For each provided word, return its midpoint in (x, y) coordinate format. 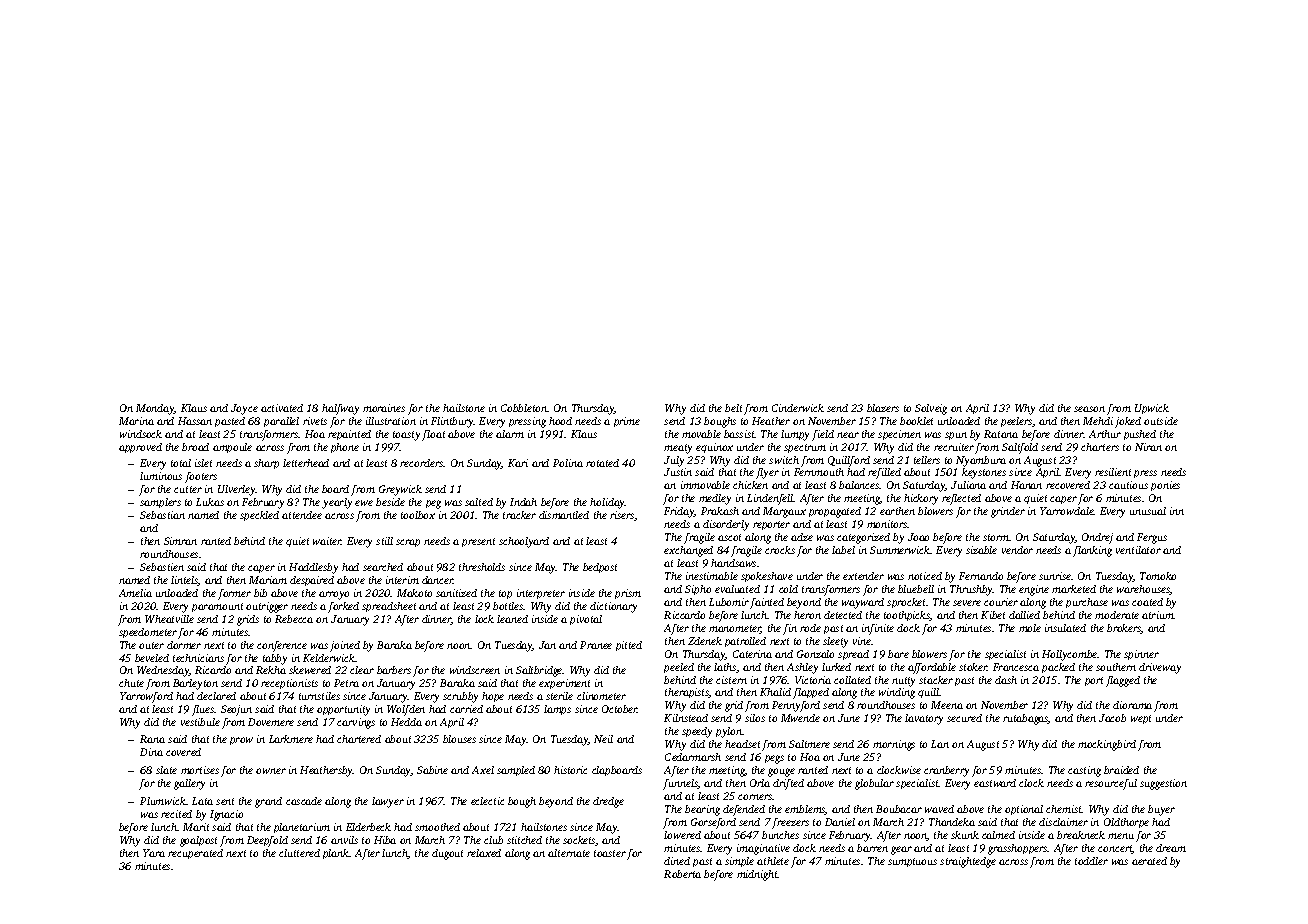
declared (216, 696)
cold (788, 589)
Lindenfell (770, 499)
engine (1034, 590)
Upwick (1152, 409)
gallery (189, 784)
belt (733, 408)
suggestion (1163, 784)
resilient (1113, 472)
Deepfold (267, 841)
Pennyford (796, 706)
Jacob (1112, 718)
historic (570, 770)
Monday (155, 409)
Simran (180, 541)
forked (343, 607)
